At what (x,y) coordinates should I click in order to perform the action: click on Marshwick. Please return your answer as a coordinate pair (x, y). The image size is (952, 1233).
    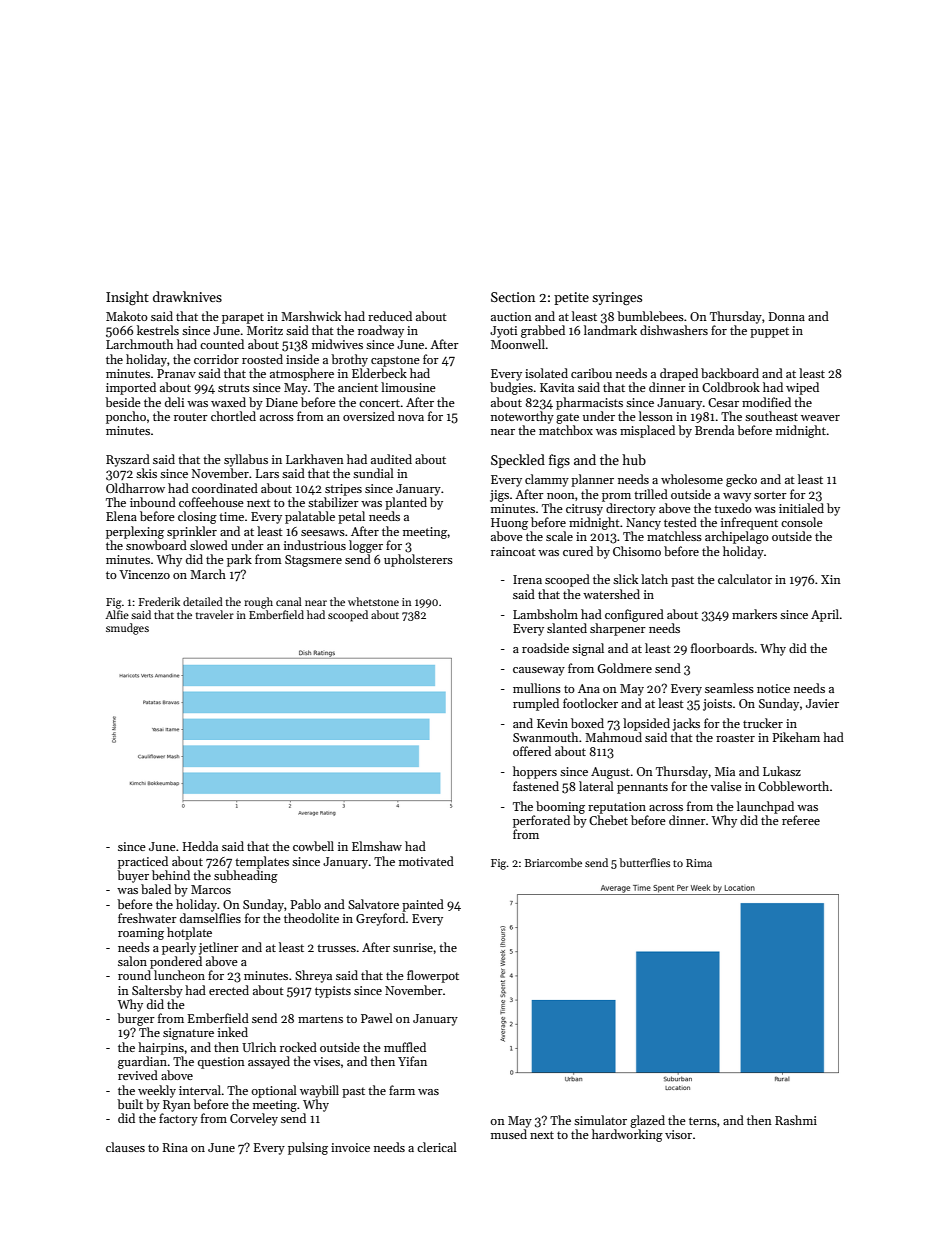
    Looking at the image, I should click on (311, 316).
